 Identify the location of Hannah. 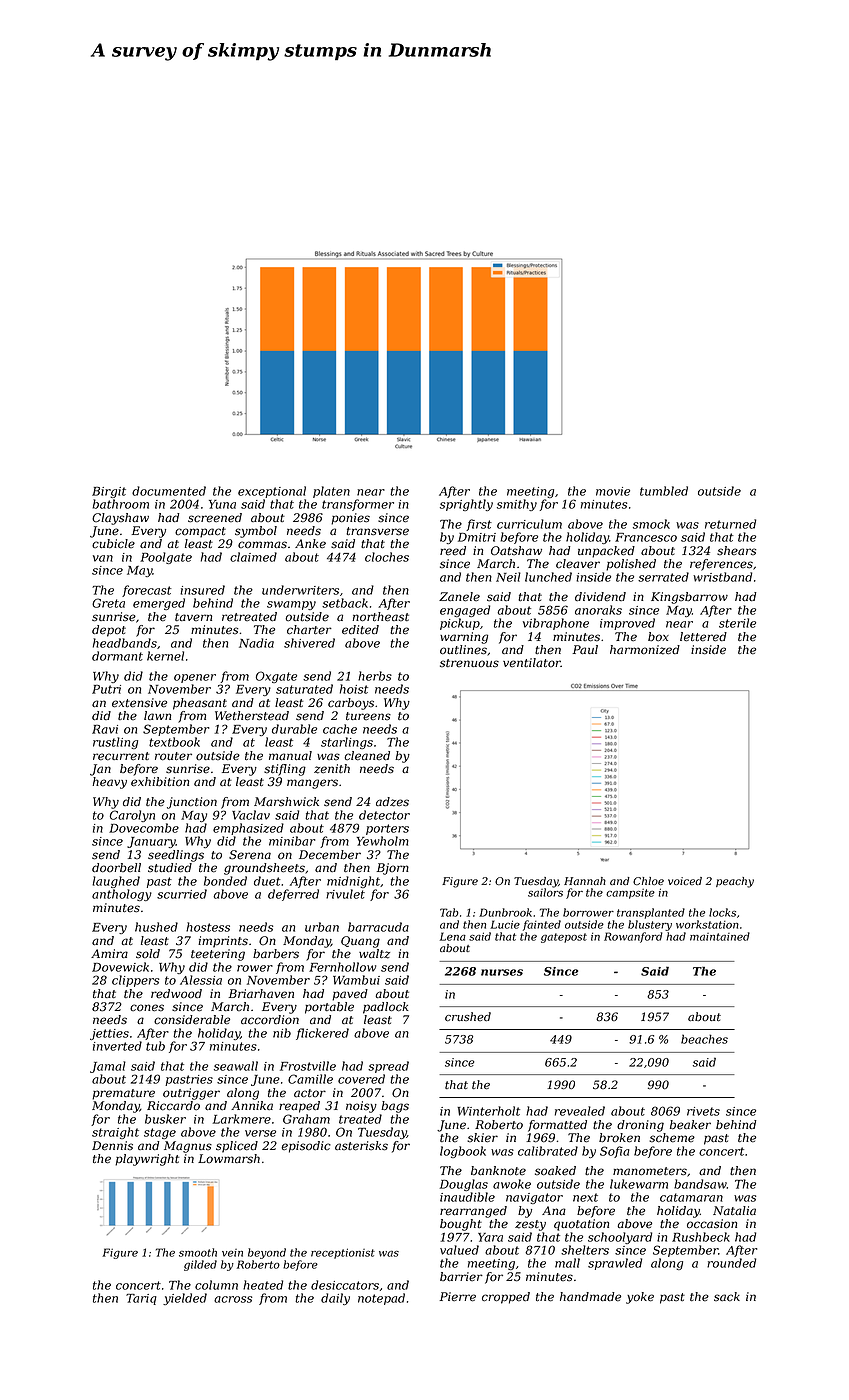
(585, 881).
